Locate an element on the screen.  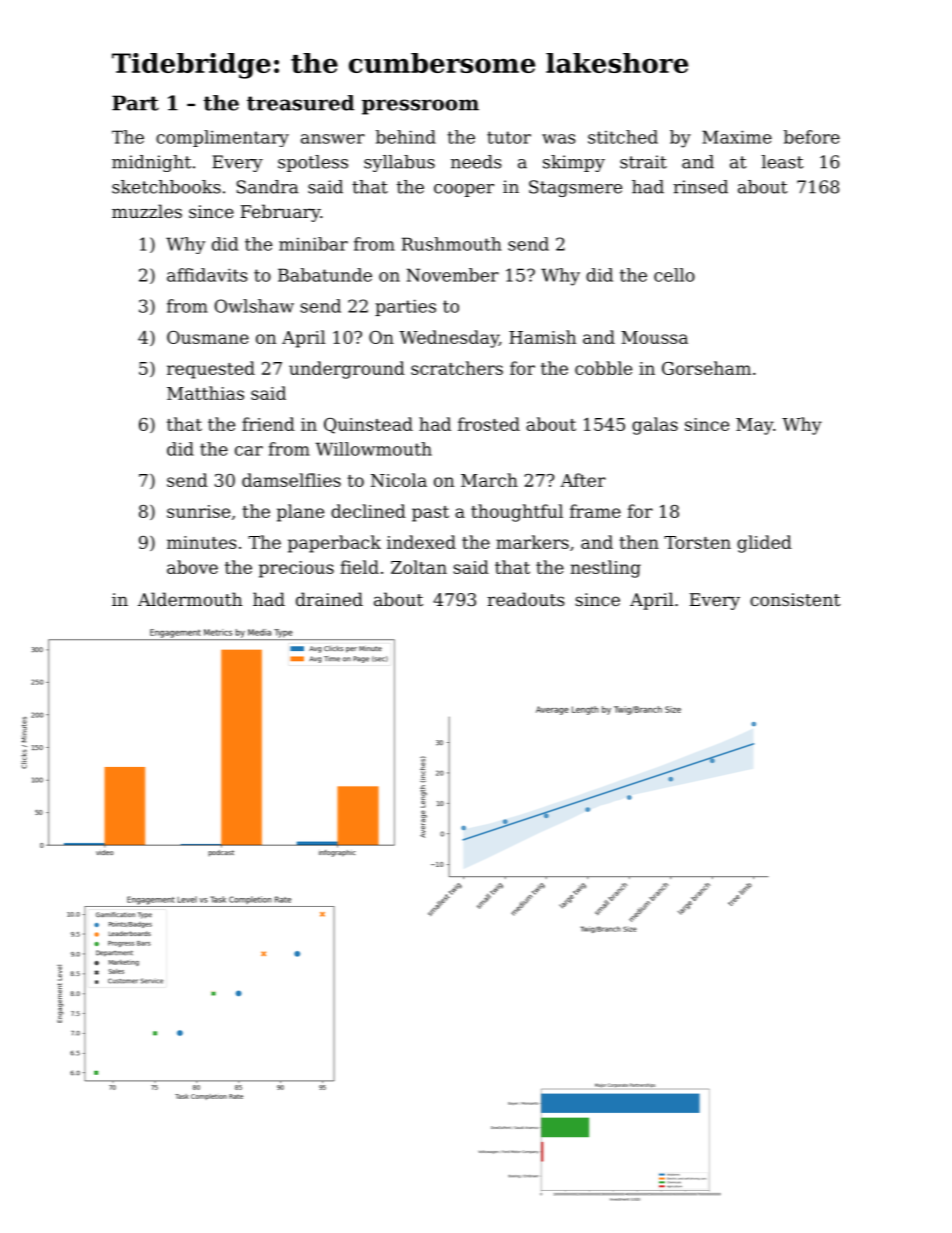
frosted is located at coordinates (489, 424).
